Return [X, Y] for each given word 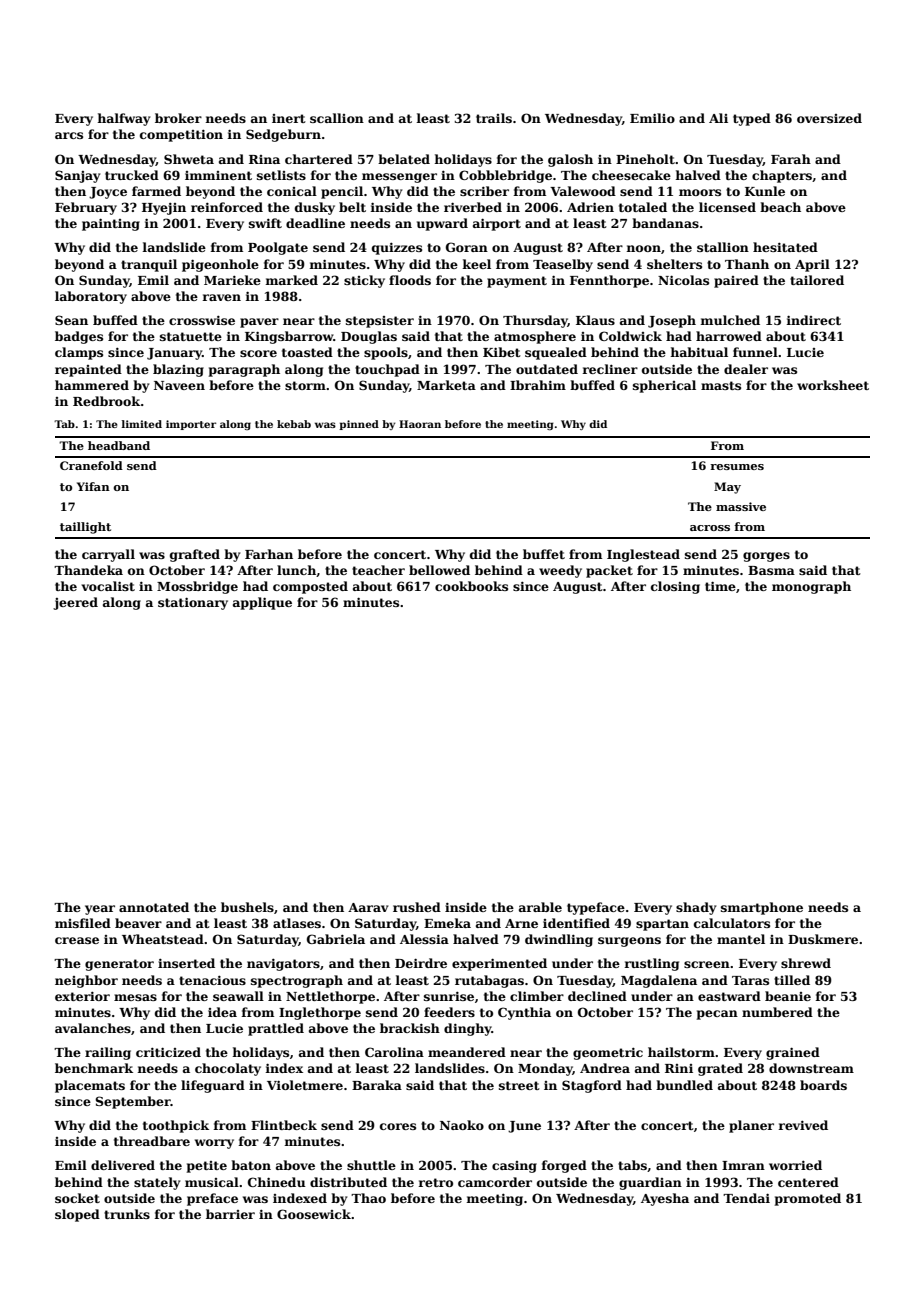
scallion [337, 118]
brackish [410, 1028]
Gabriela [336, 939]
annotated [154, 907]
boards [823, 1085]
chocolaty [228, 1069]
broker [178, 118]
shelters [674, 264]
